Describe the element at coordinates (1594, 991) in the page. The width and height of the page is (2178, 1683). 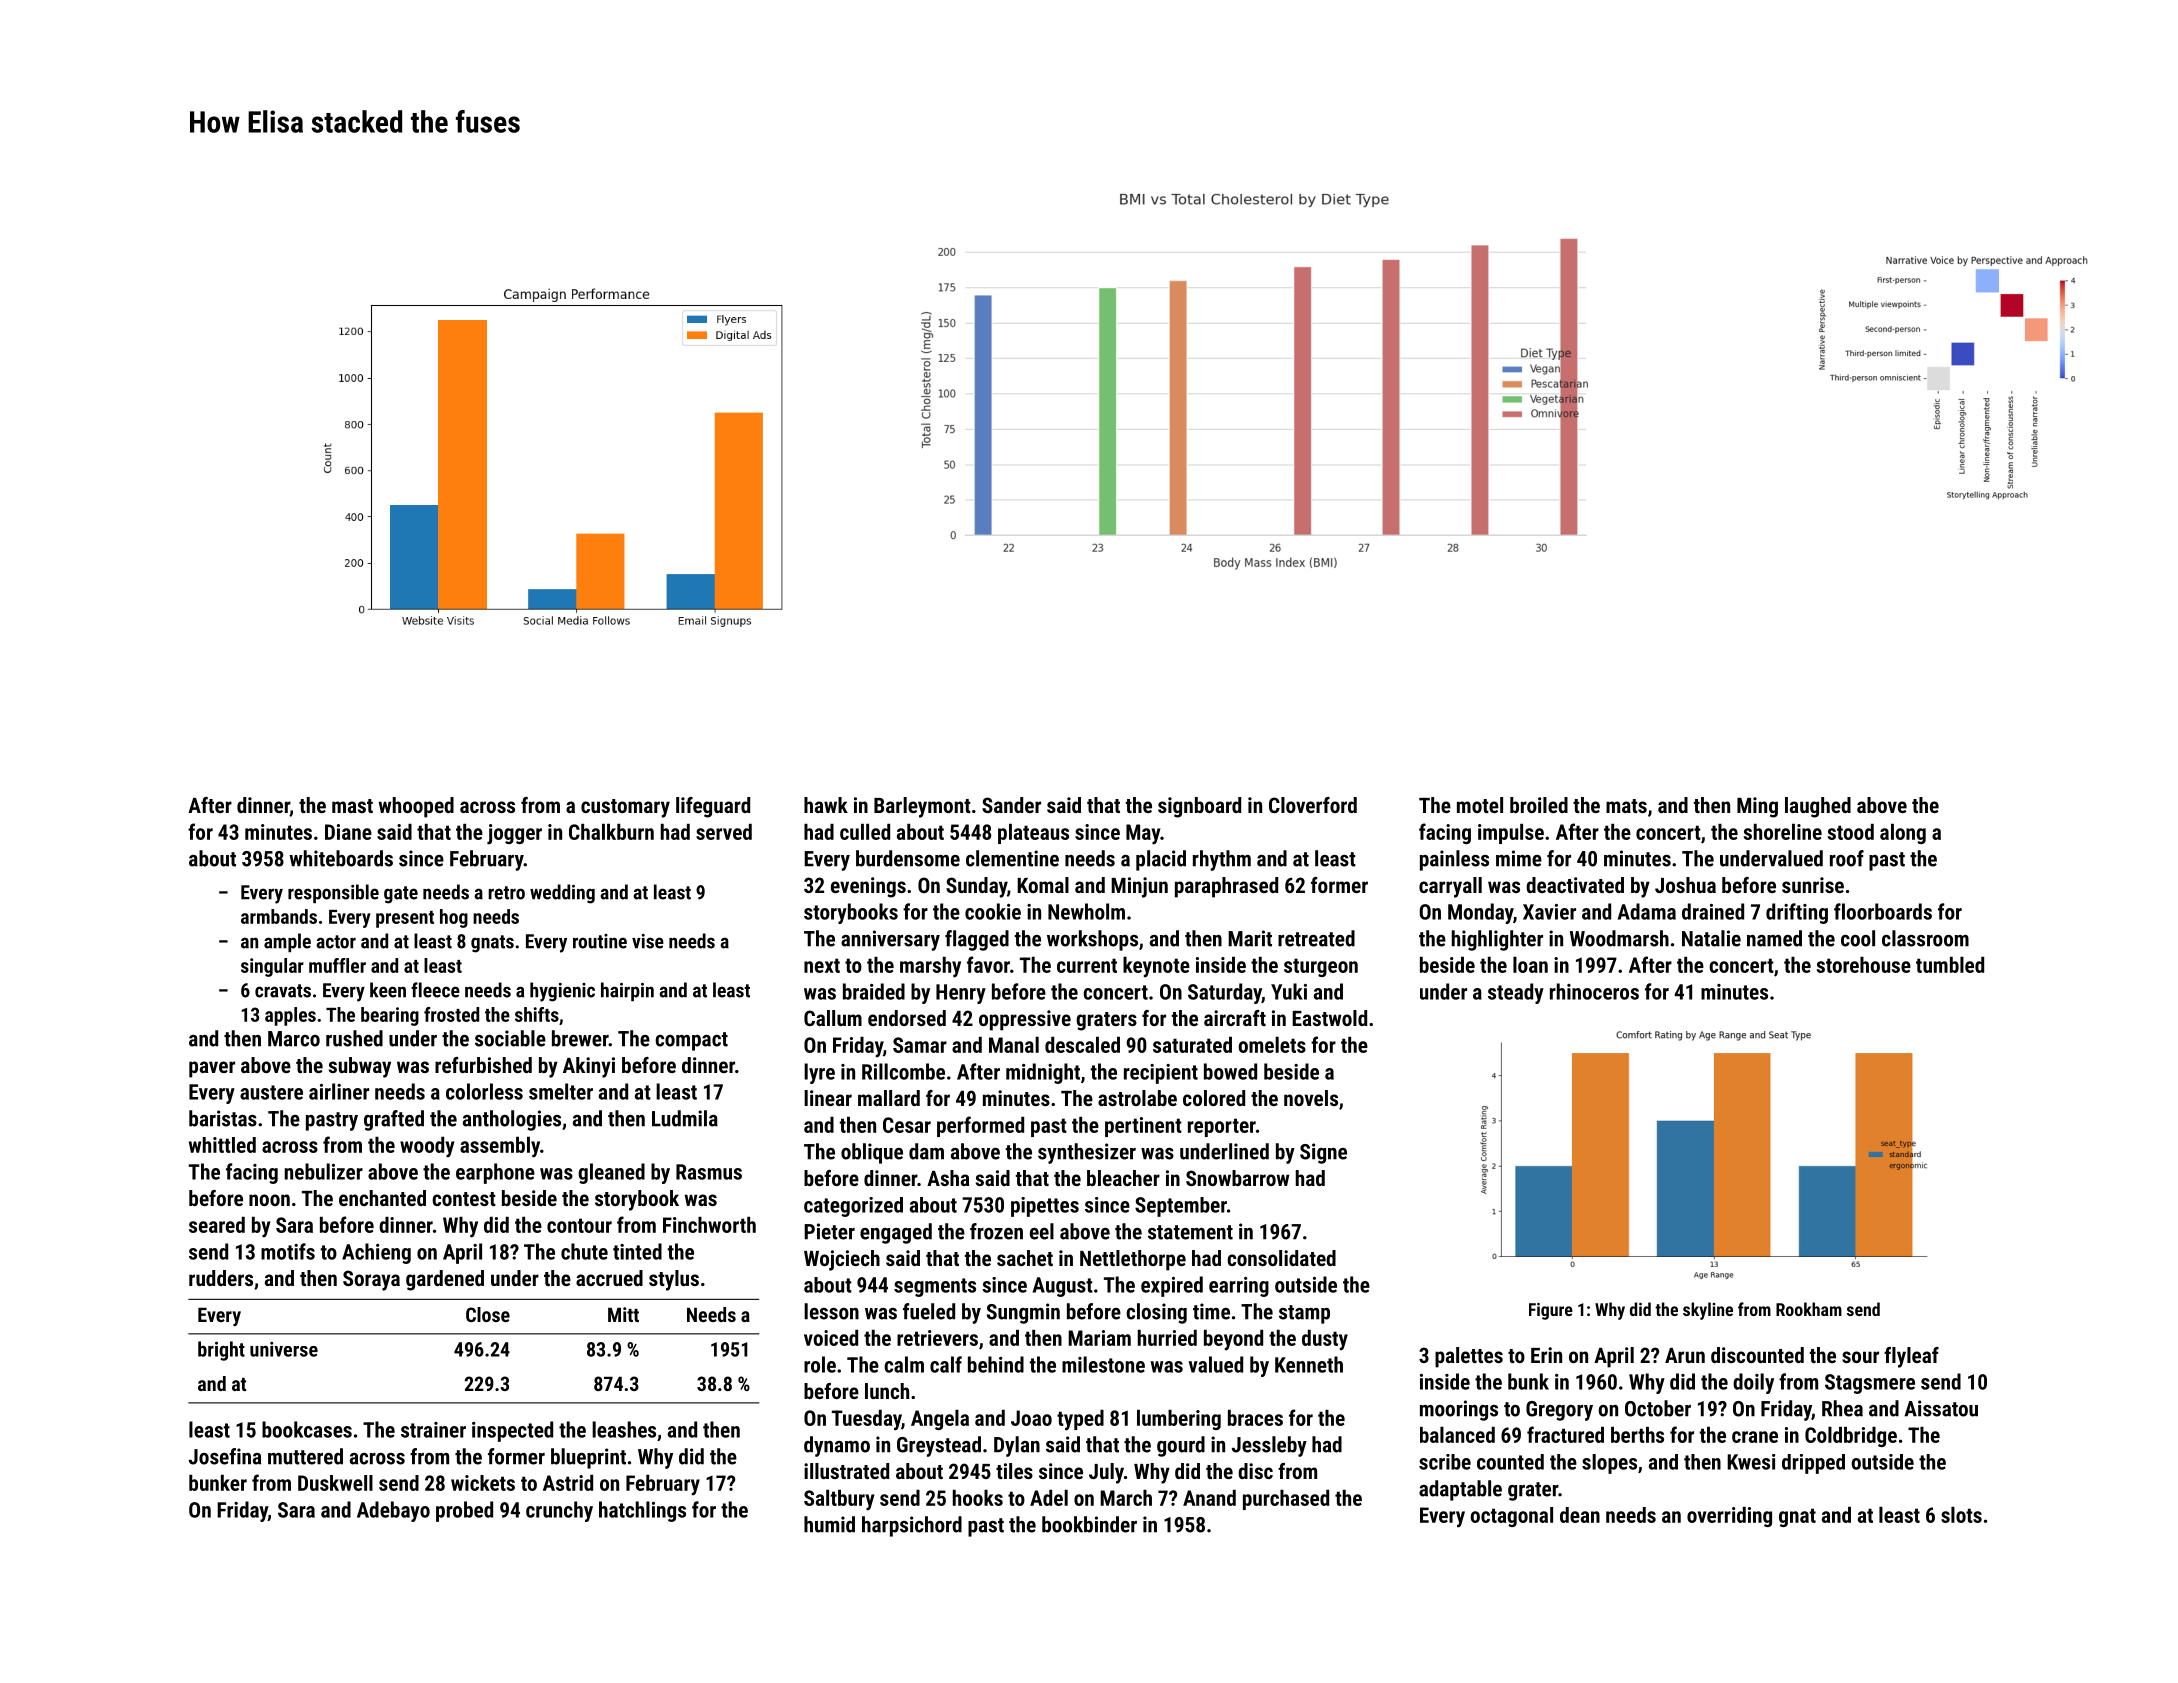
I see `rhinoceros` at that location.
